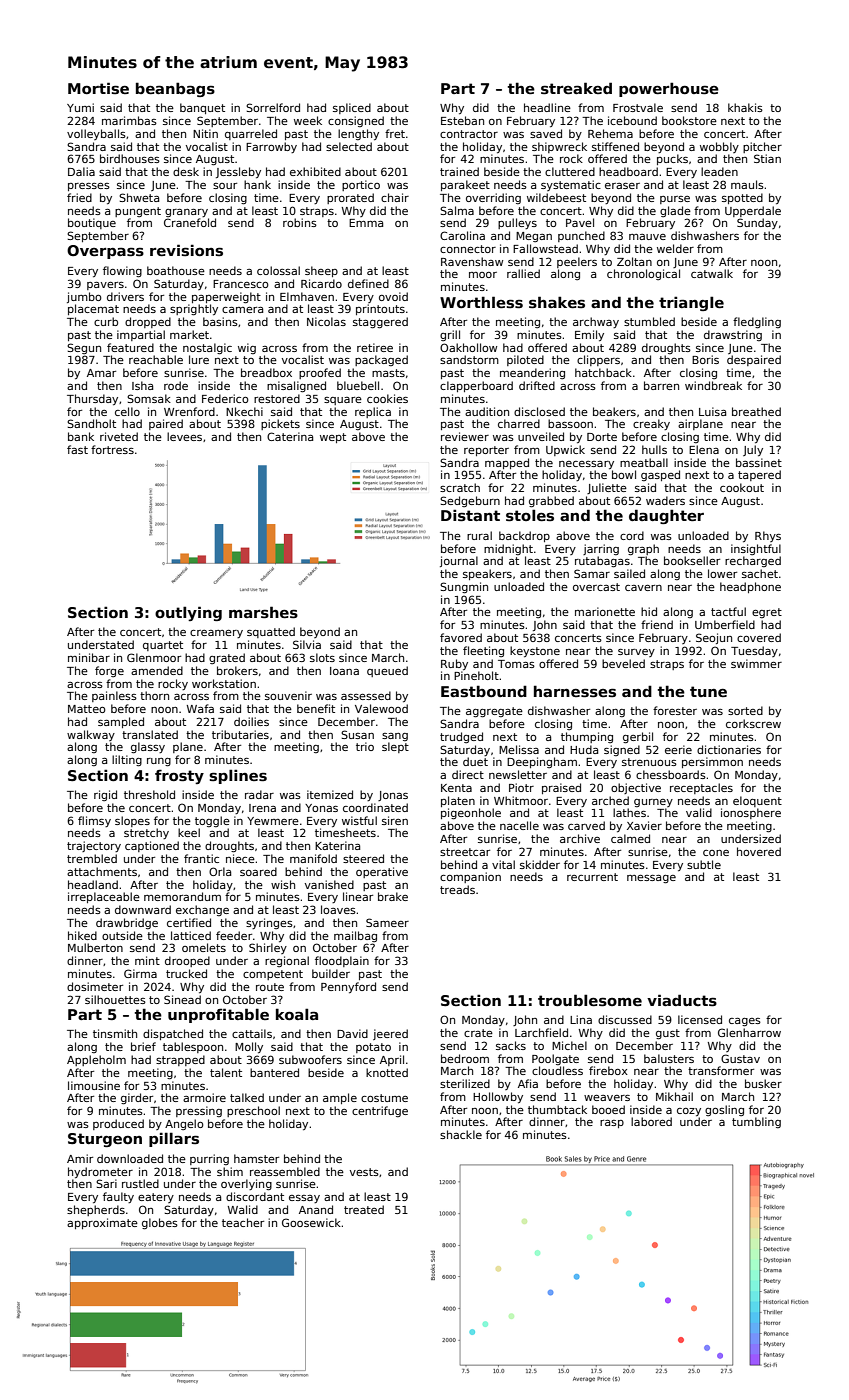 Image resolution: width=849 pixels, height=1400 pixels. I want to click on grill, so click(450, 335).
